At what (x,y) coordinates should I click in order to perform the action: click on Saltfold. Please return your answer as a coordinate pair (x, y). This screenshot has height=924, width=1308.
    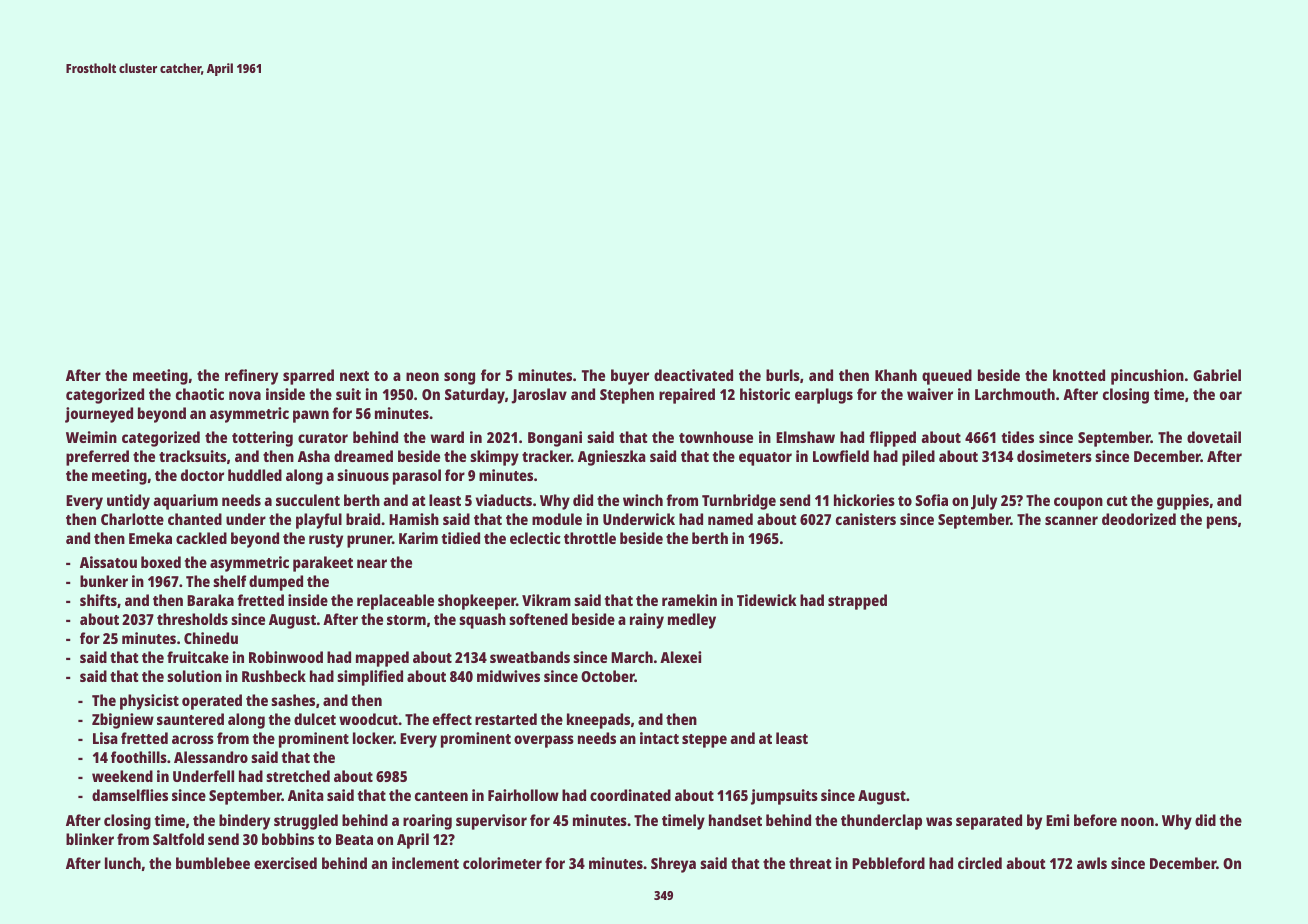
    Looking at the image, I should click on (178, 839).
